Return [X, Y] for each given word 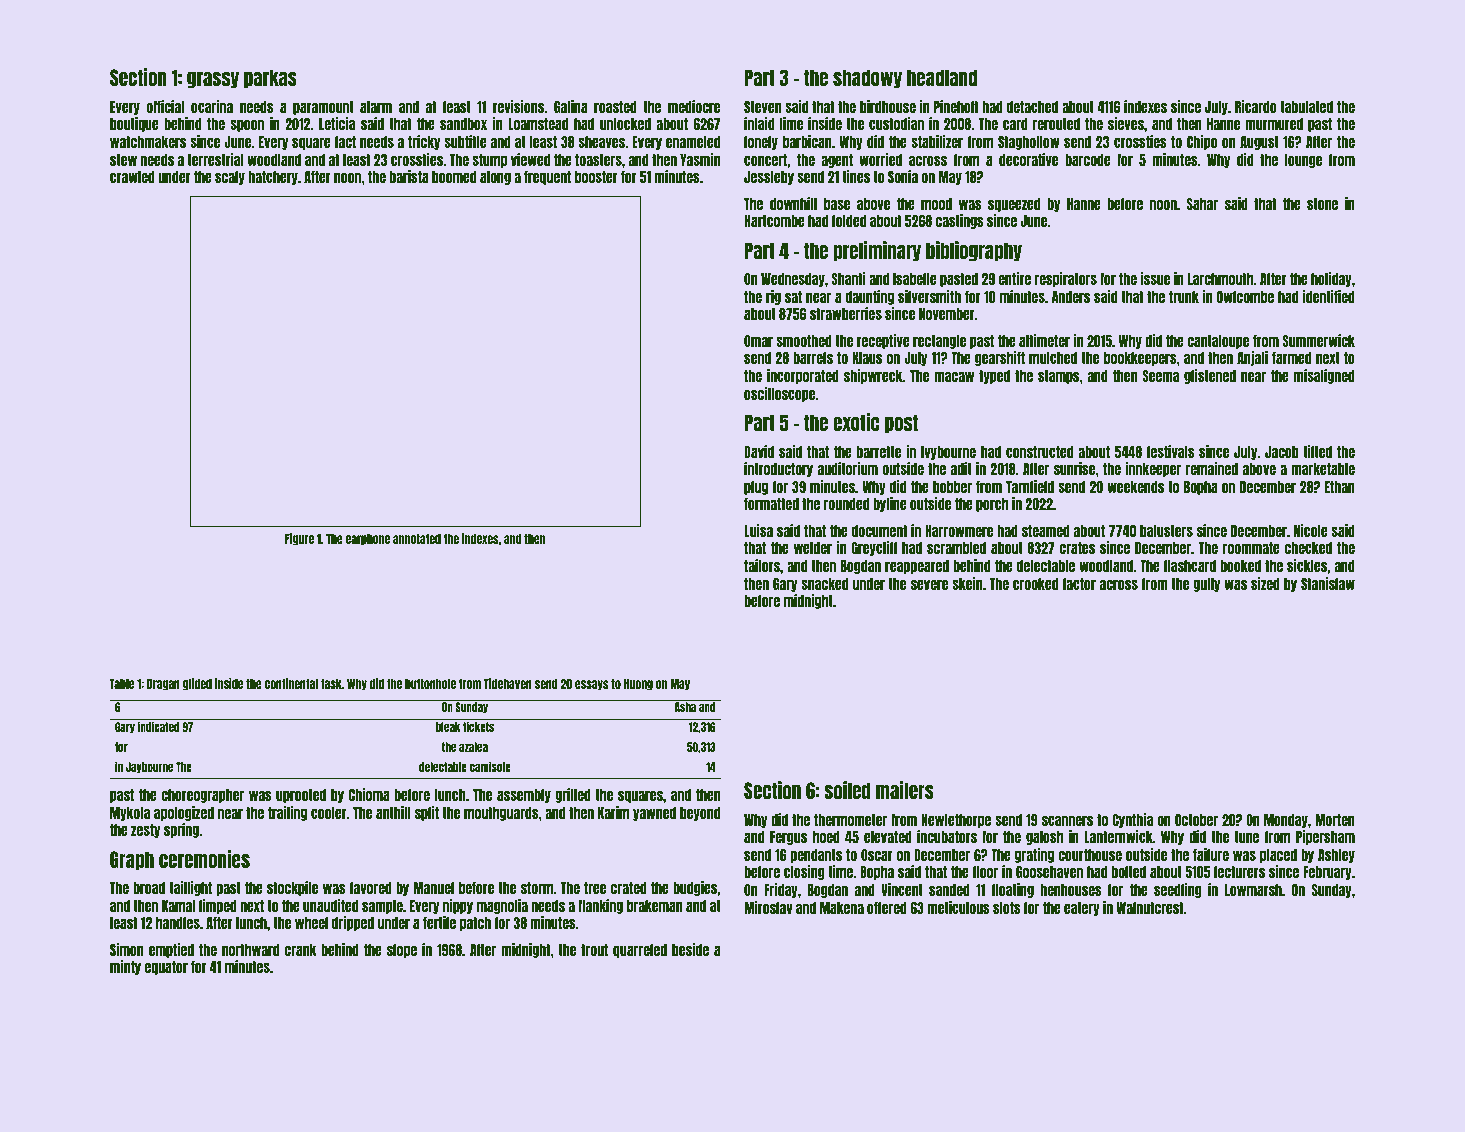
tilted [1317, 451]
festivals [1171, 451]
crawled [132, 177]
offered [887, 908]
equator [166, 968]
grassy [213, 80]
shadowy [867, 79]
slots [1007, 908]
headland [942, 77]
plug [756, 488]
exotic [856, 422]
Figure [299, 539]
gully [1206, 585]
